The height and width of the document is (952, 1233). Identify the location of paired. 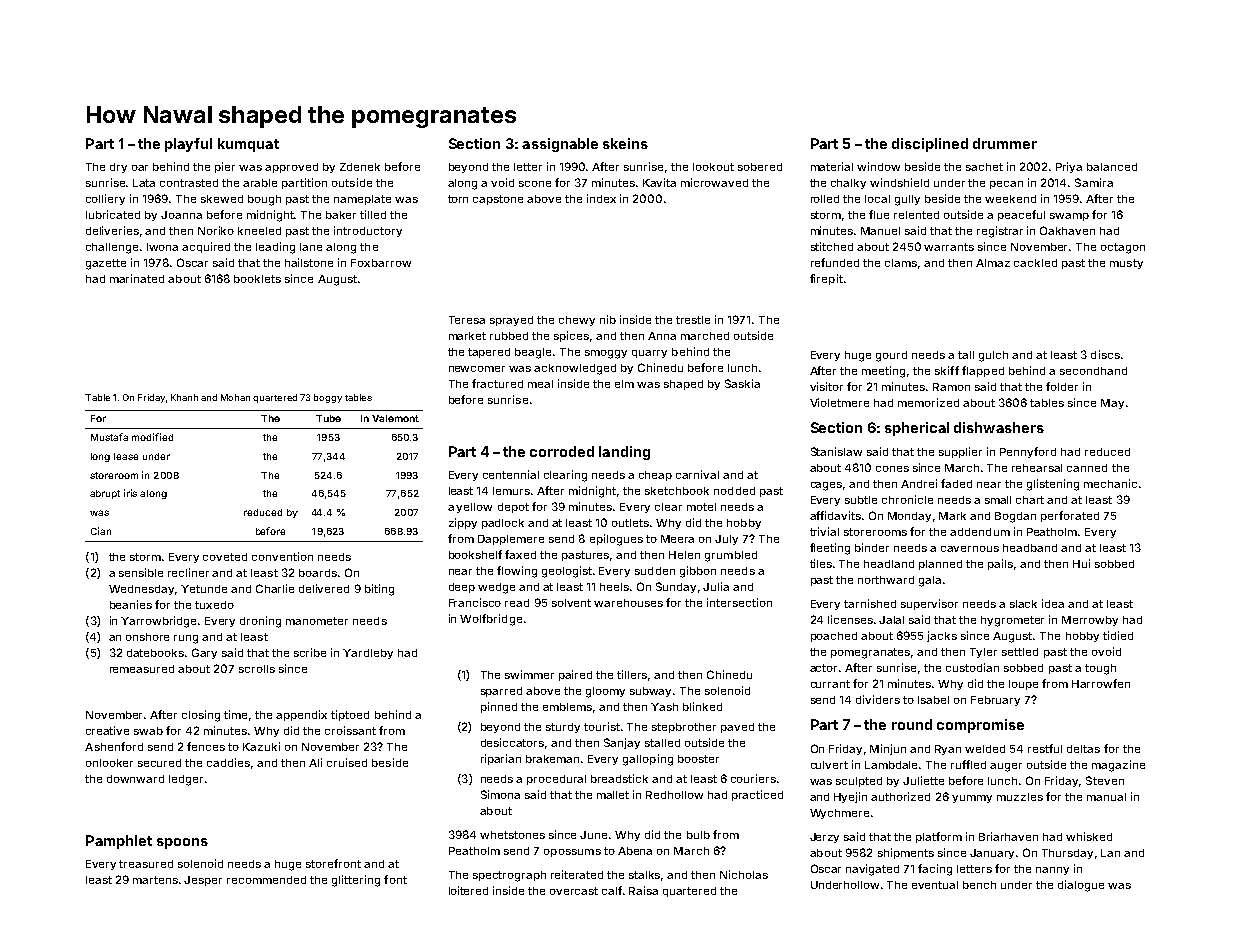
(575, 675).
